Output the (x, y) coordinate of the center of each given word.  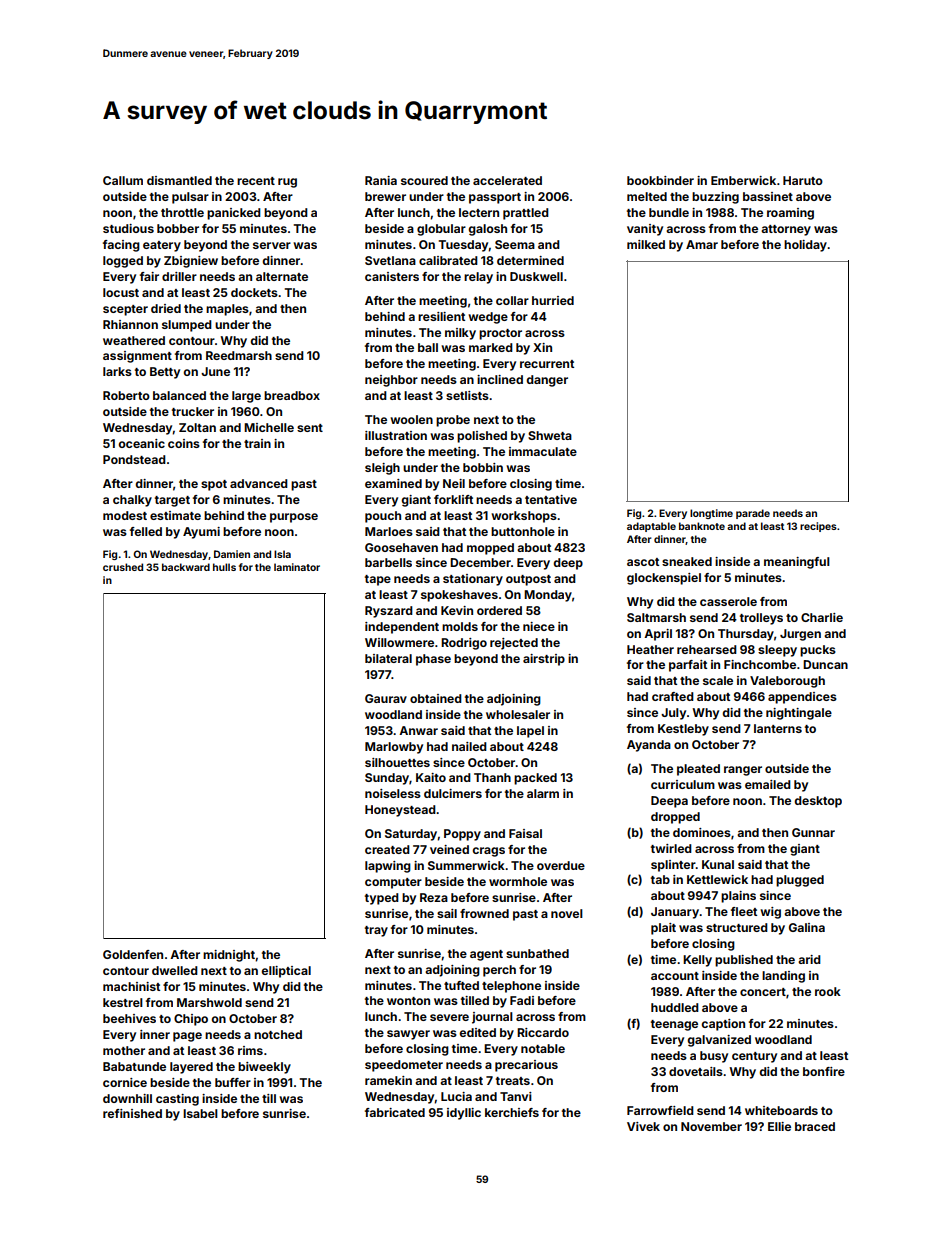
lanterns (778, 728)
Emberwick (743, 180)
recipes (818, 527)
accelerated (507, 180)
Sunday (387, 779)
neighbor (391, 381)
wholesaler (518, 714)
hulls (224, 567)
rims (250, 1050)
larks (117, 371)
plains (738, 897)
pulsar (190, 198)
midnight (229, 956)
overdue (561, 865)
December (480, 562)
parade (753, 514)
